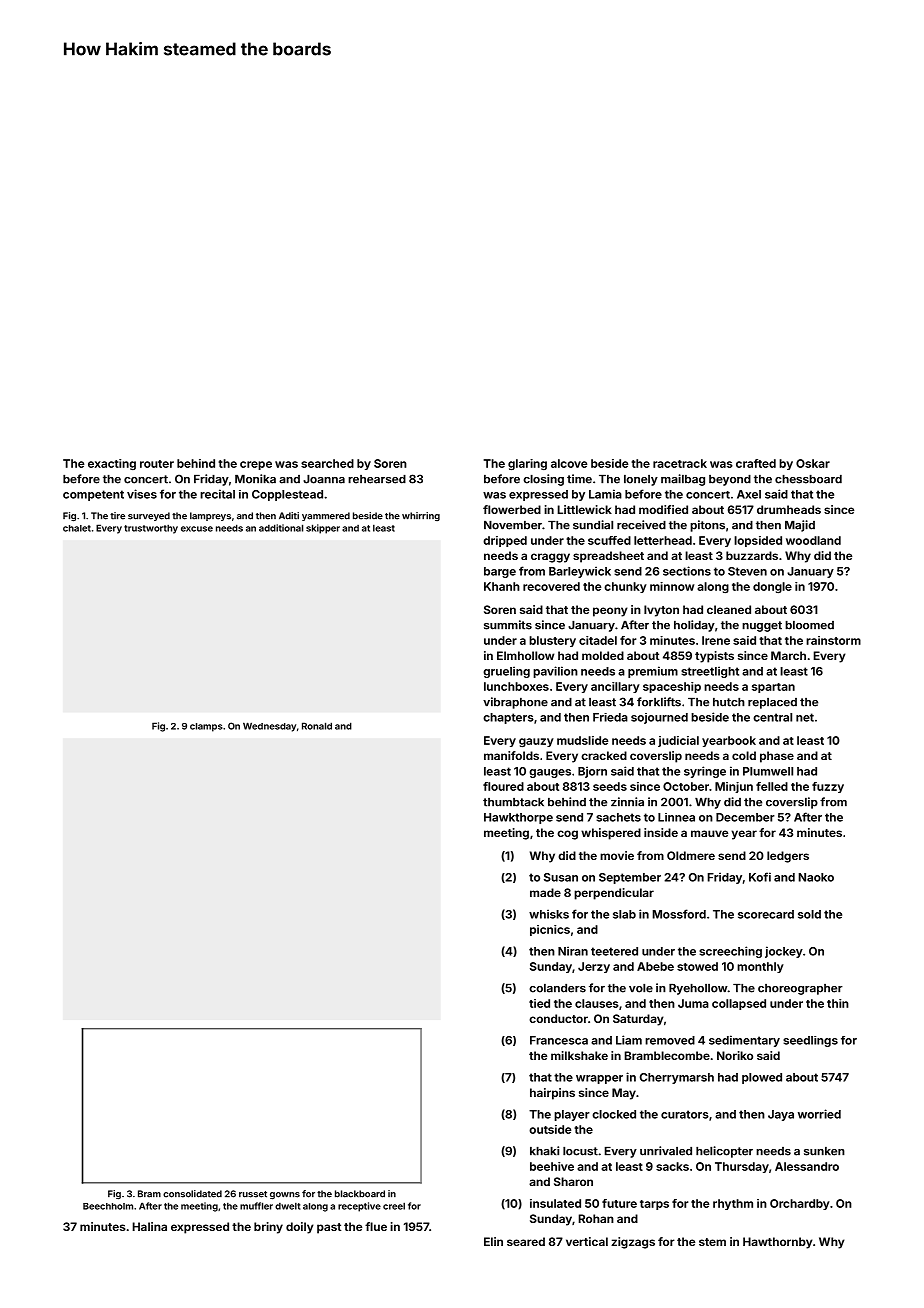  I want to click on Halina, so click(150, 1226).
